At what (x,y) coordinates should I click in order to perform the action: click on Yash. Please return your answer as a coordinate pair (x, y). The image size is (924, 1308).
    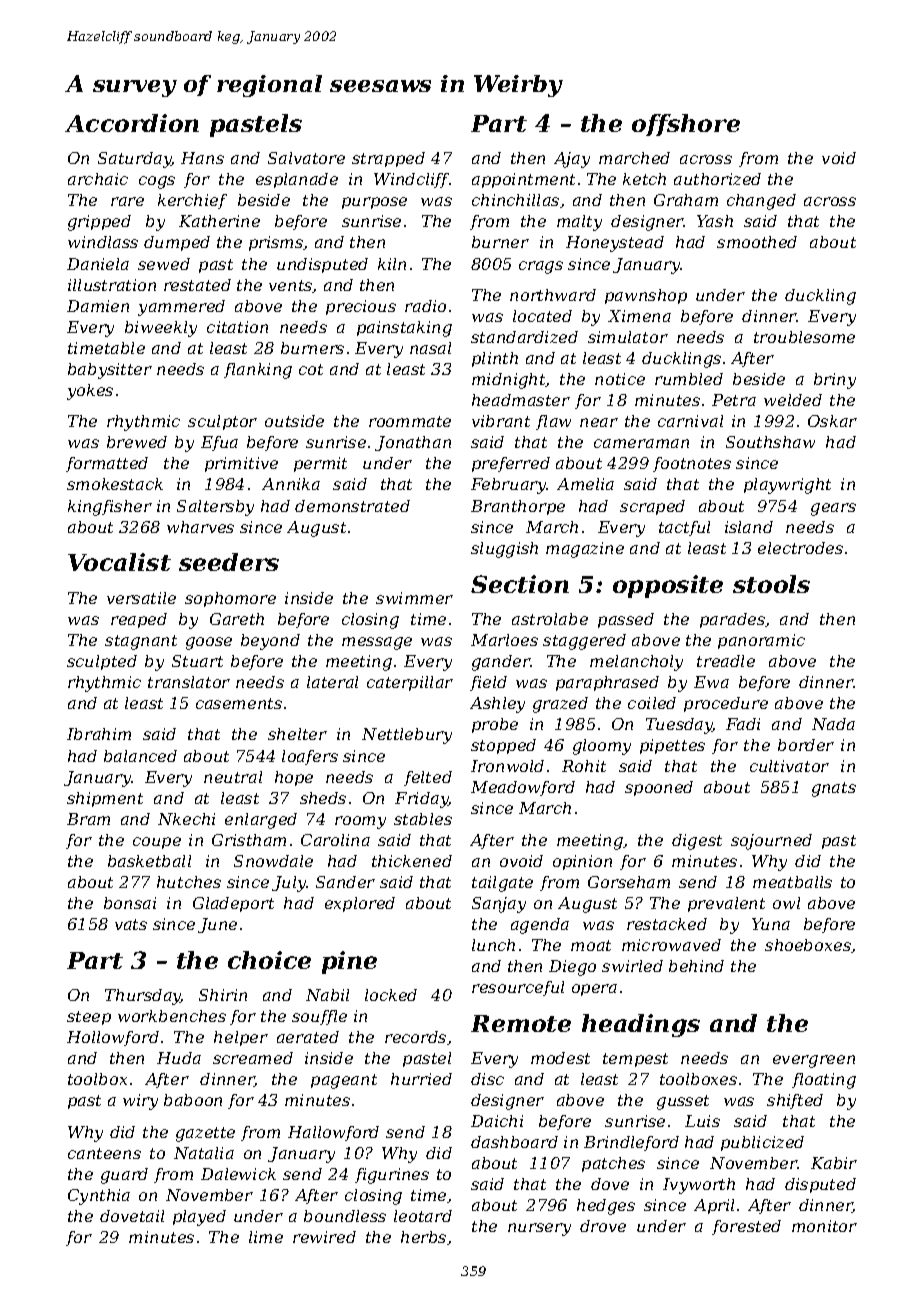
    Looking at the image, I should click on (715, 221).
